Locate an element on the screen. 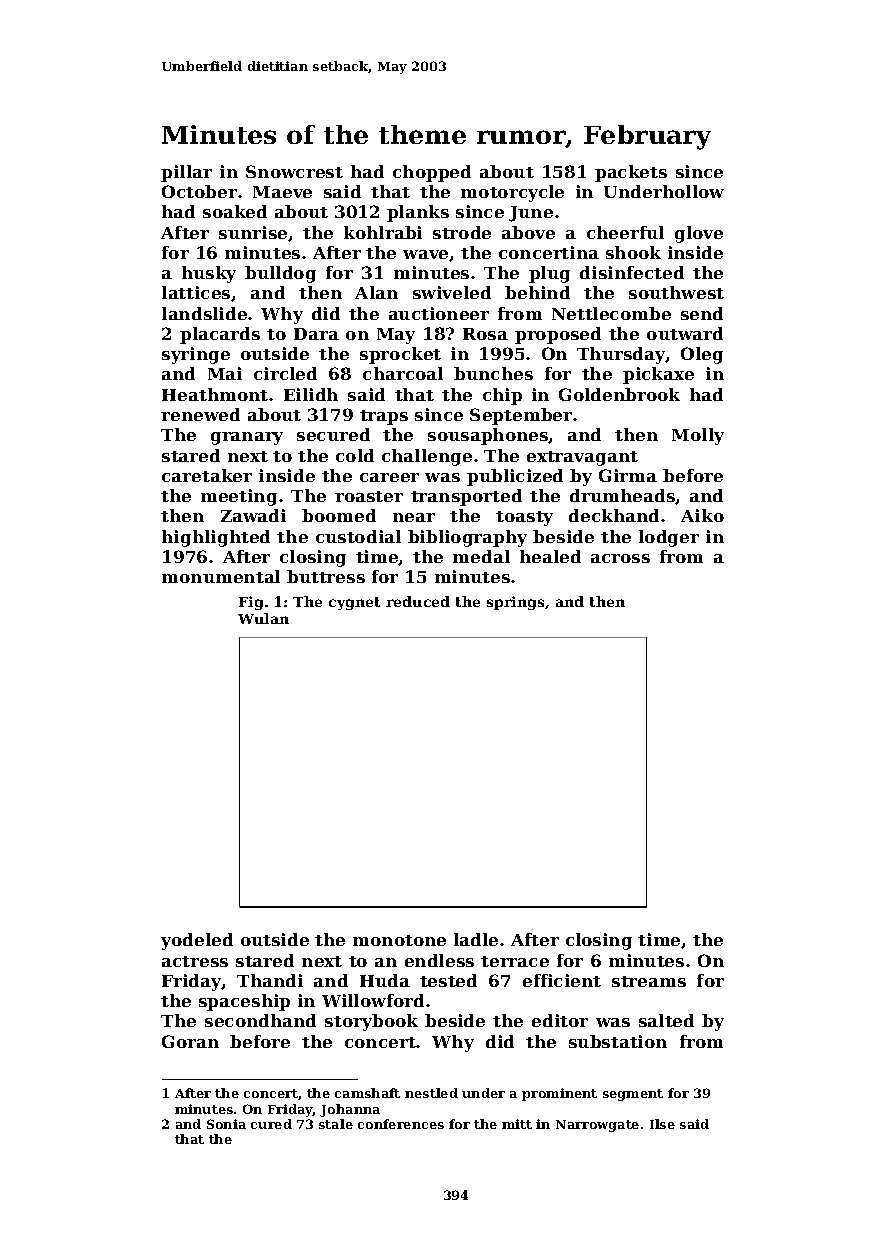  wave is located at coordinates (425, 254).
